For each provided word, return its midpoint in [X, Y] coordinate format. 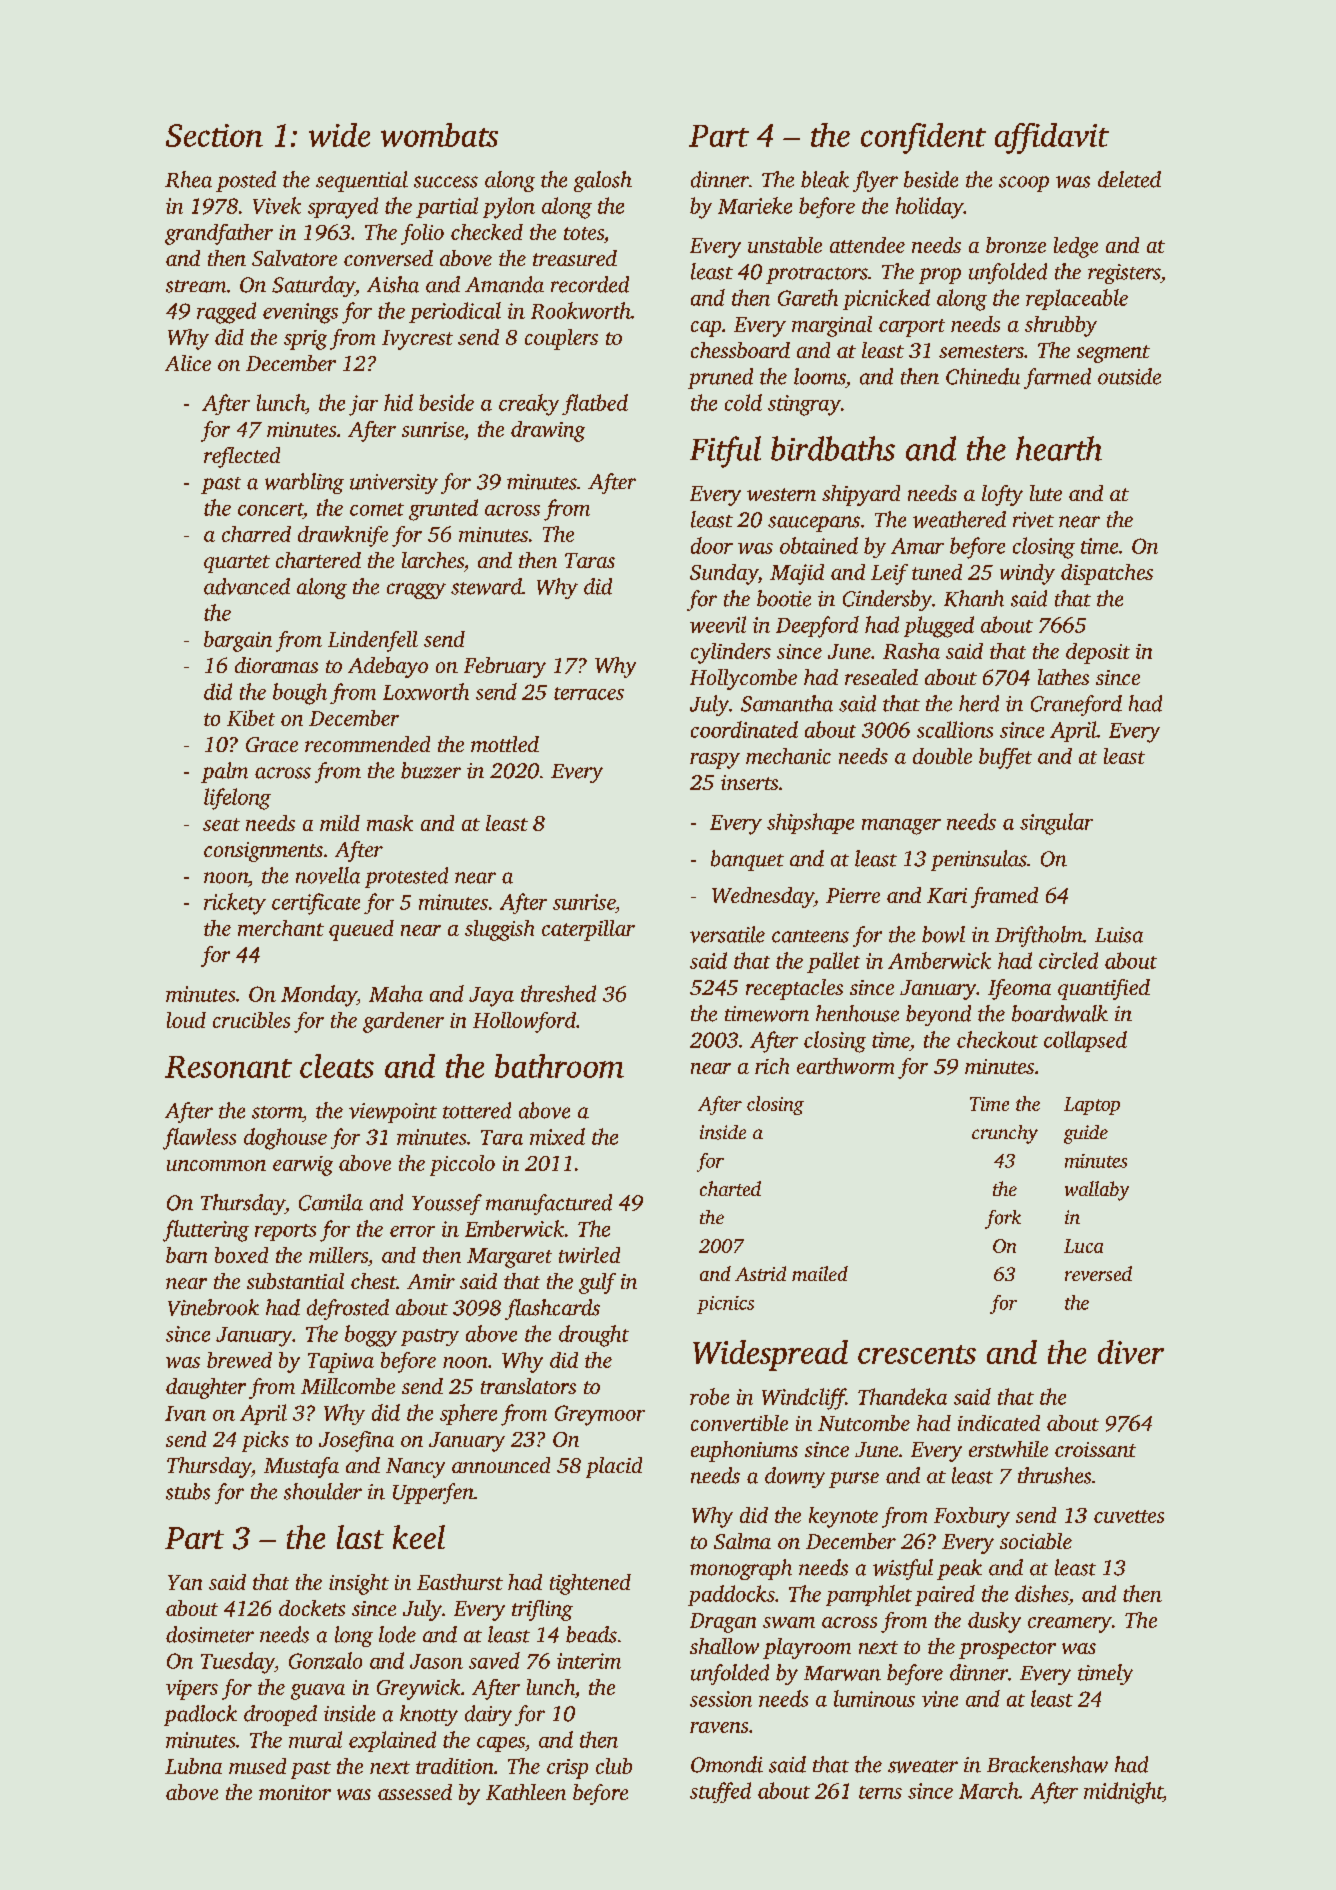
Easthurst [460, 1582]
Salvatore [294, 258]
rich [772, 1066]
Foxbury [972, 1517]
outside [1129, 376]
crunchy [1005, 1134]
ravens [719, 1727]
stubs [188, 1491]
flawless [199, 1139]
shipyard [861, 495]
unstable [785, 245]
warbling [304, 483]
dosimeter [210, 1634]
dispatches [1107, 574]
